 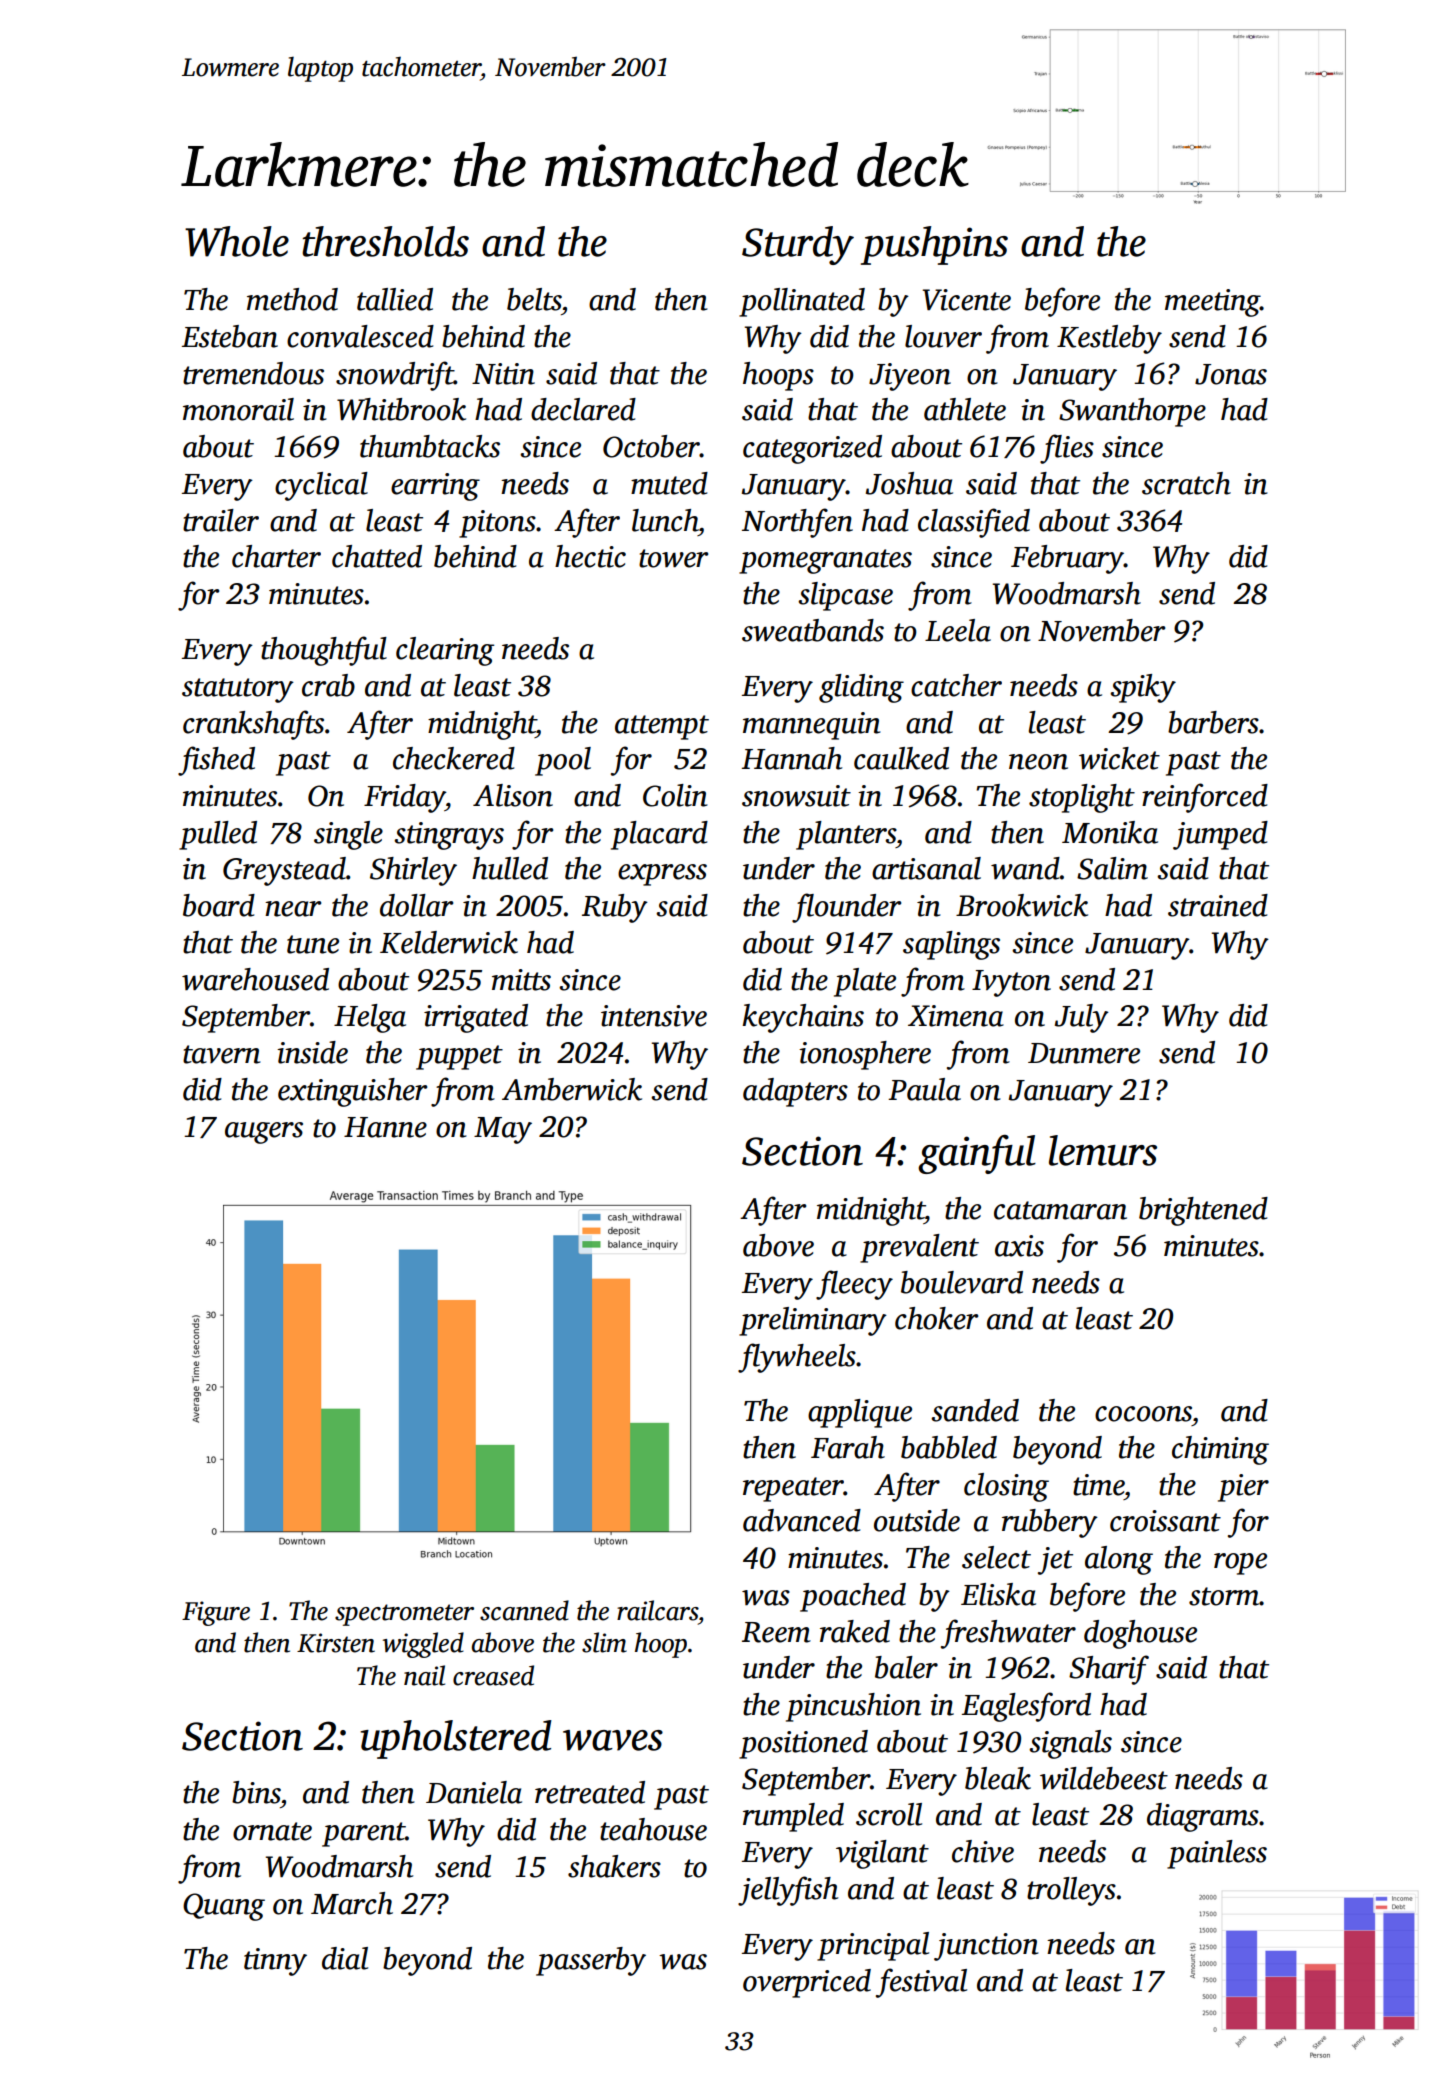 What do you see at coordinates (1213, 722) in the page?
I see `barbers` at bounding box center [1213, 722].
